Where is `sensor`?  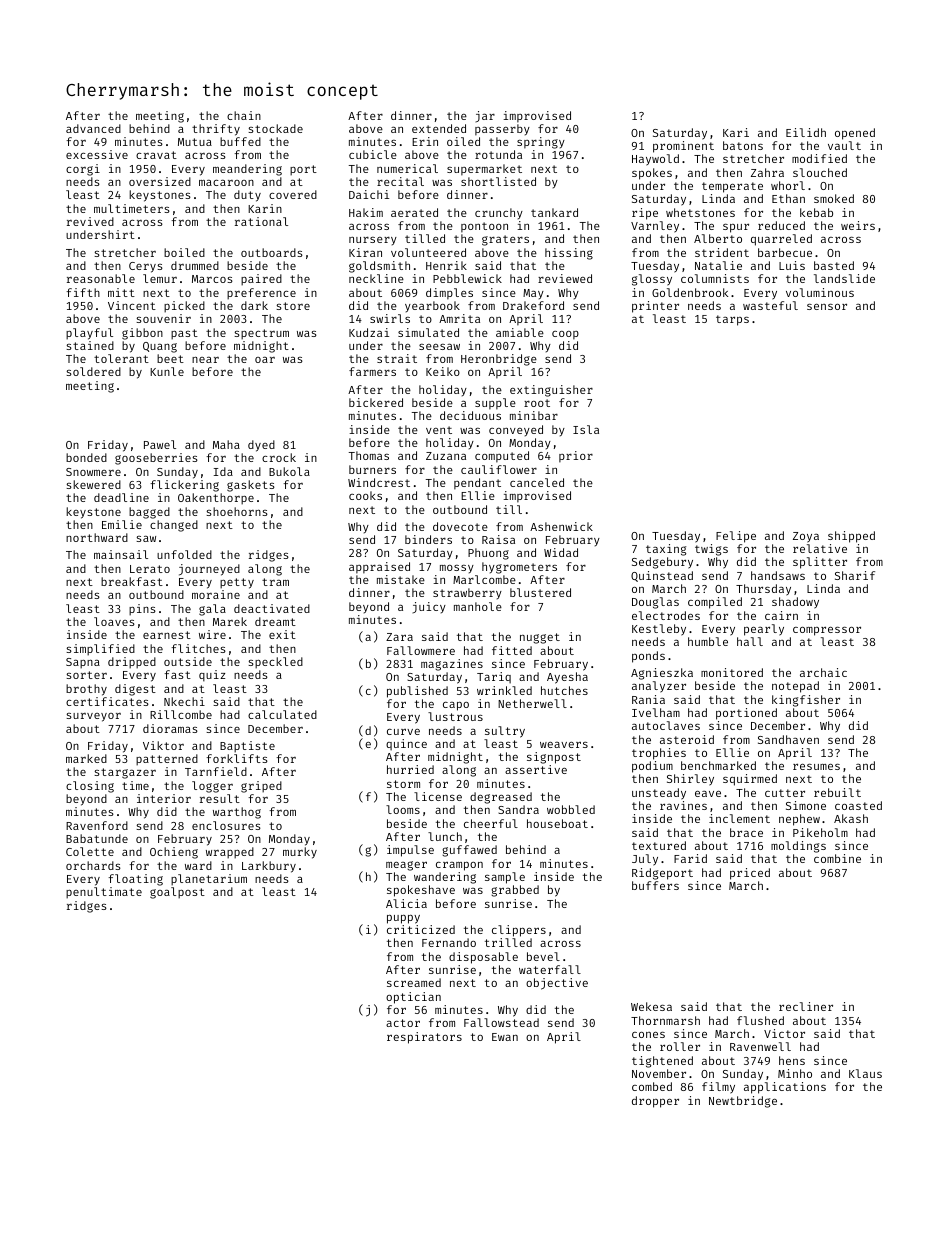 sensor is located at coordinates (827, 307).
